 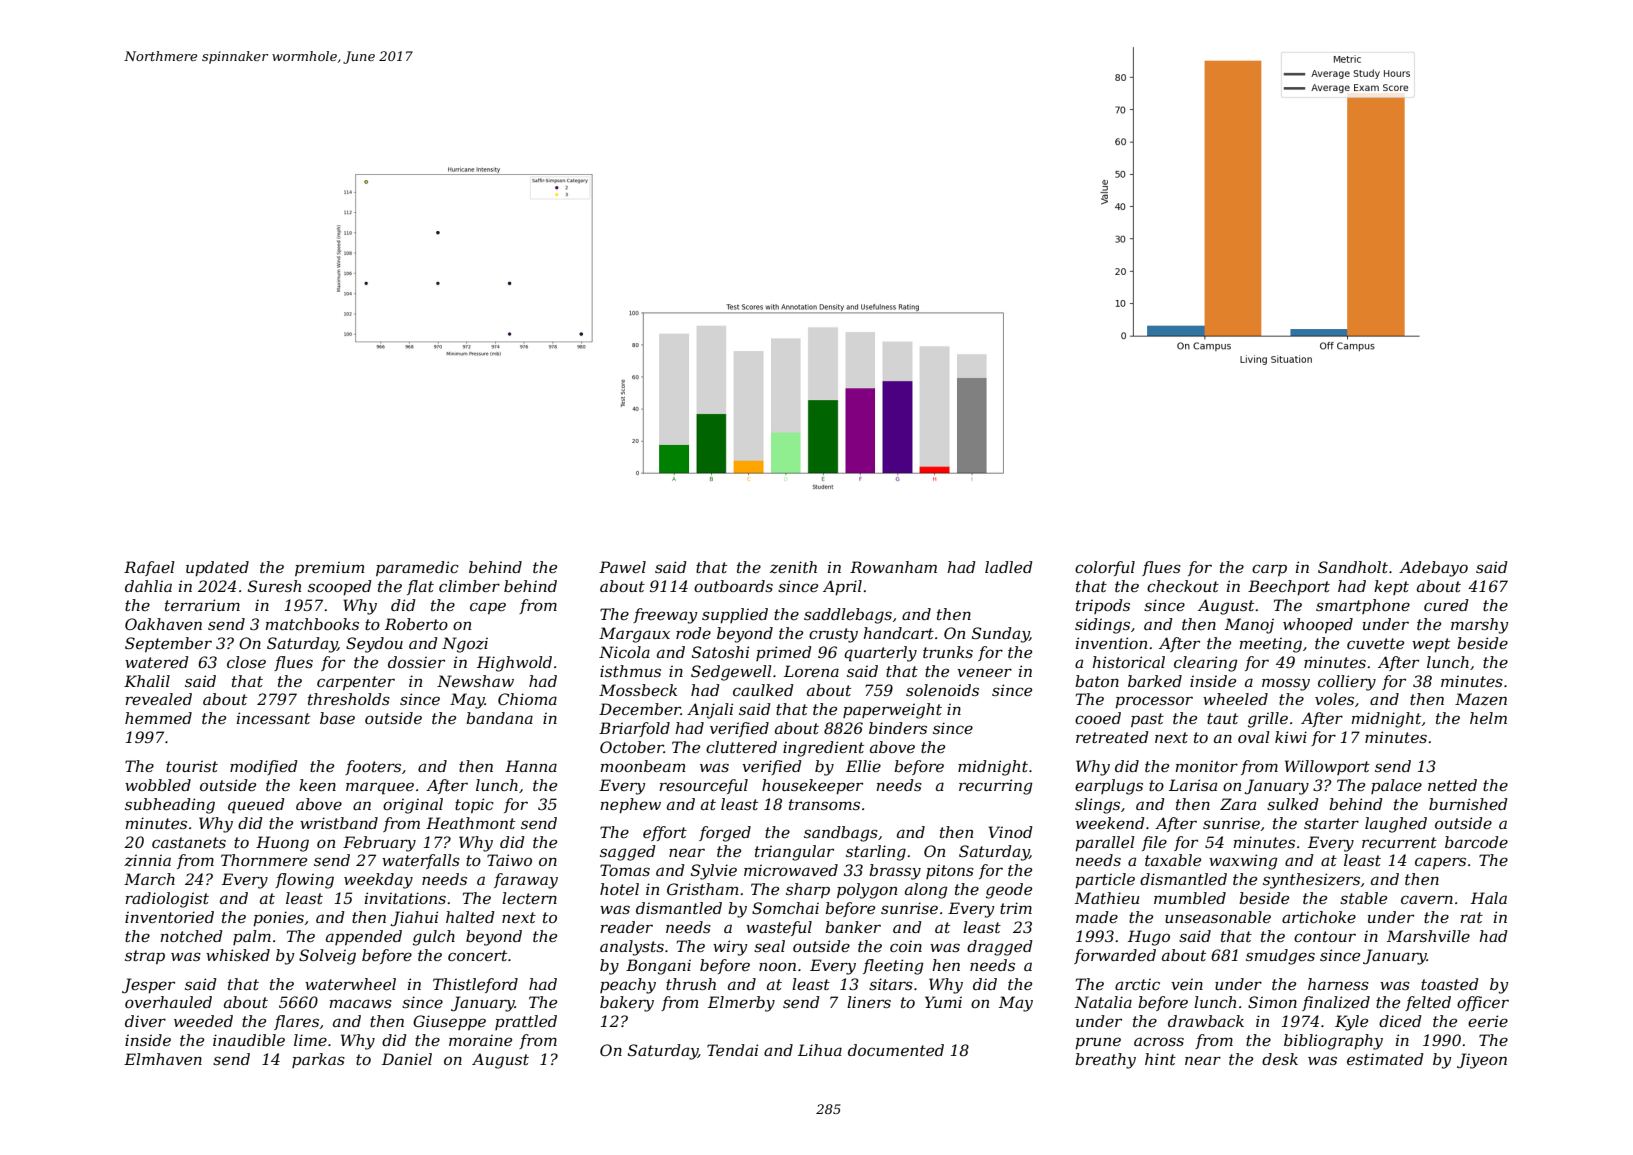 What do you see at coordinates (1483, 1003) in the image?
I see `officer` at bounding box center [1483, 1003].
